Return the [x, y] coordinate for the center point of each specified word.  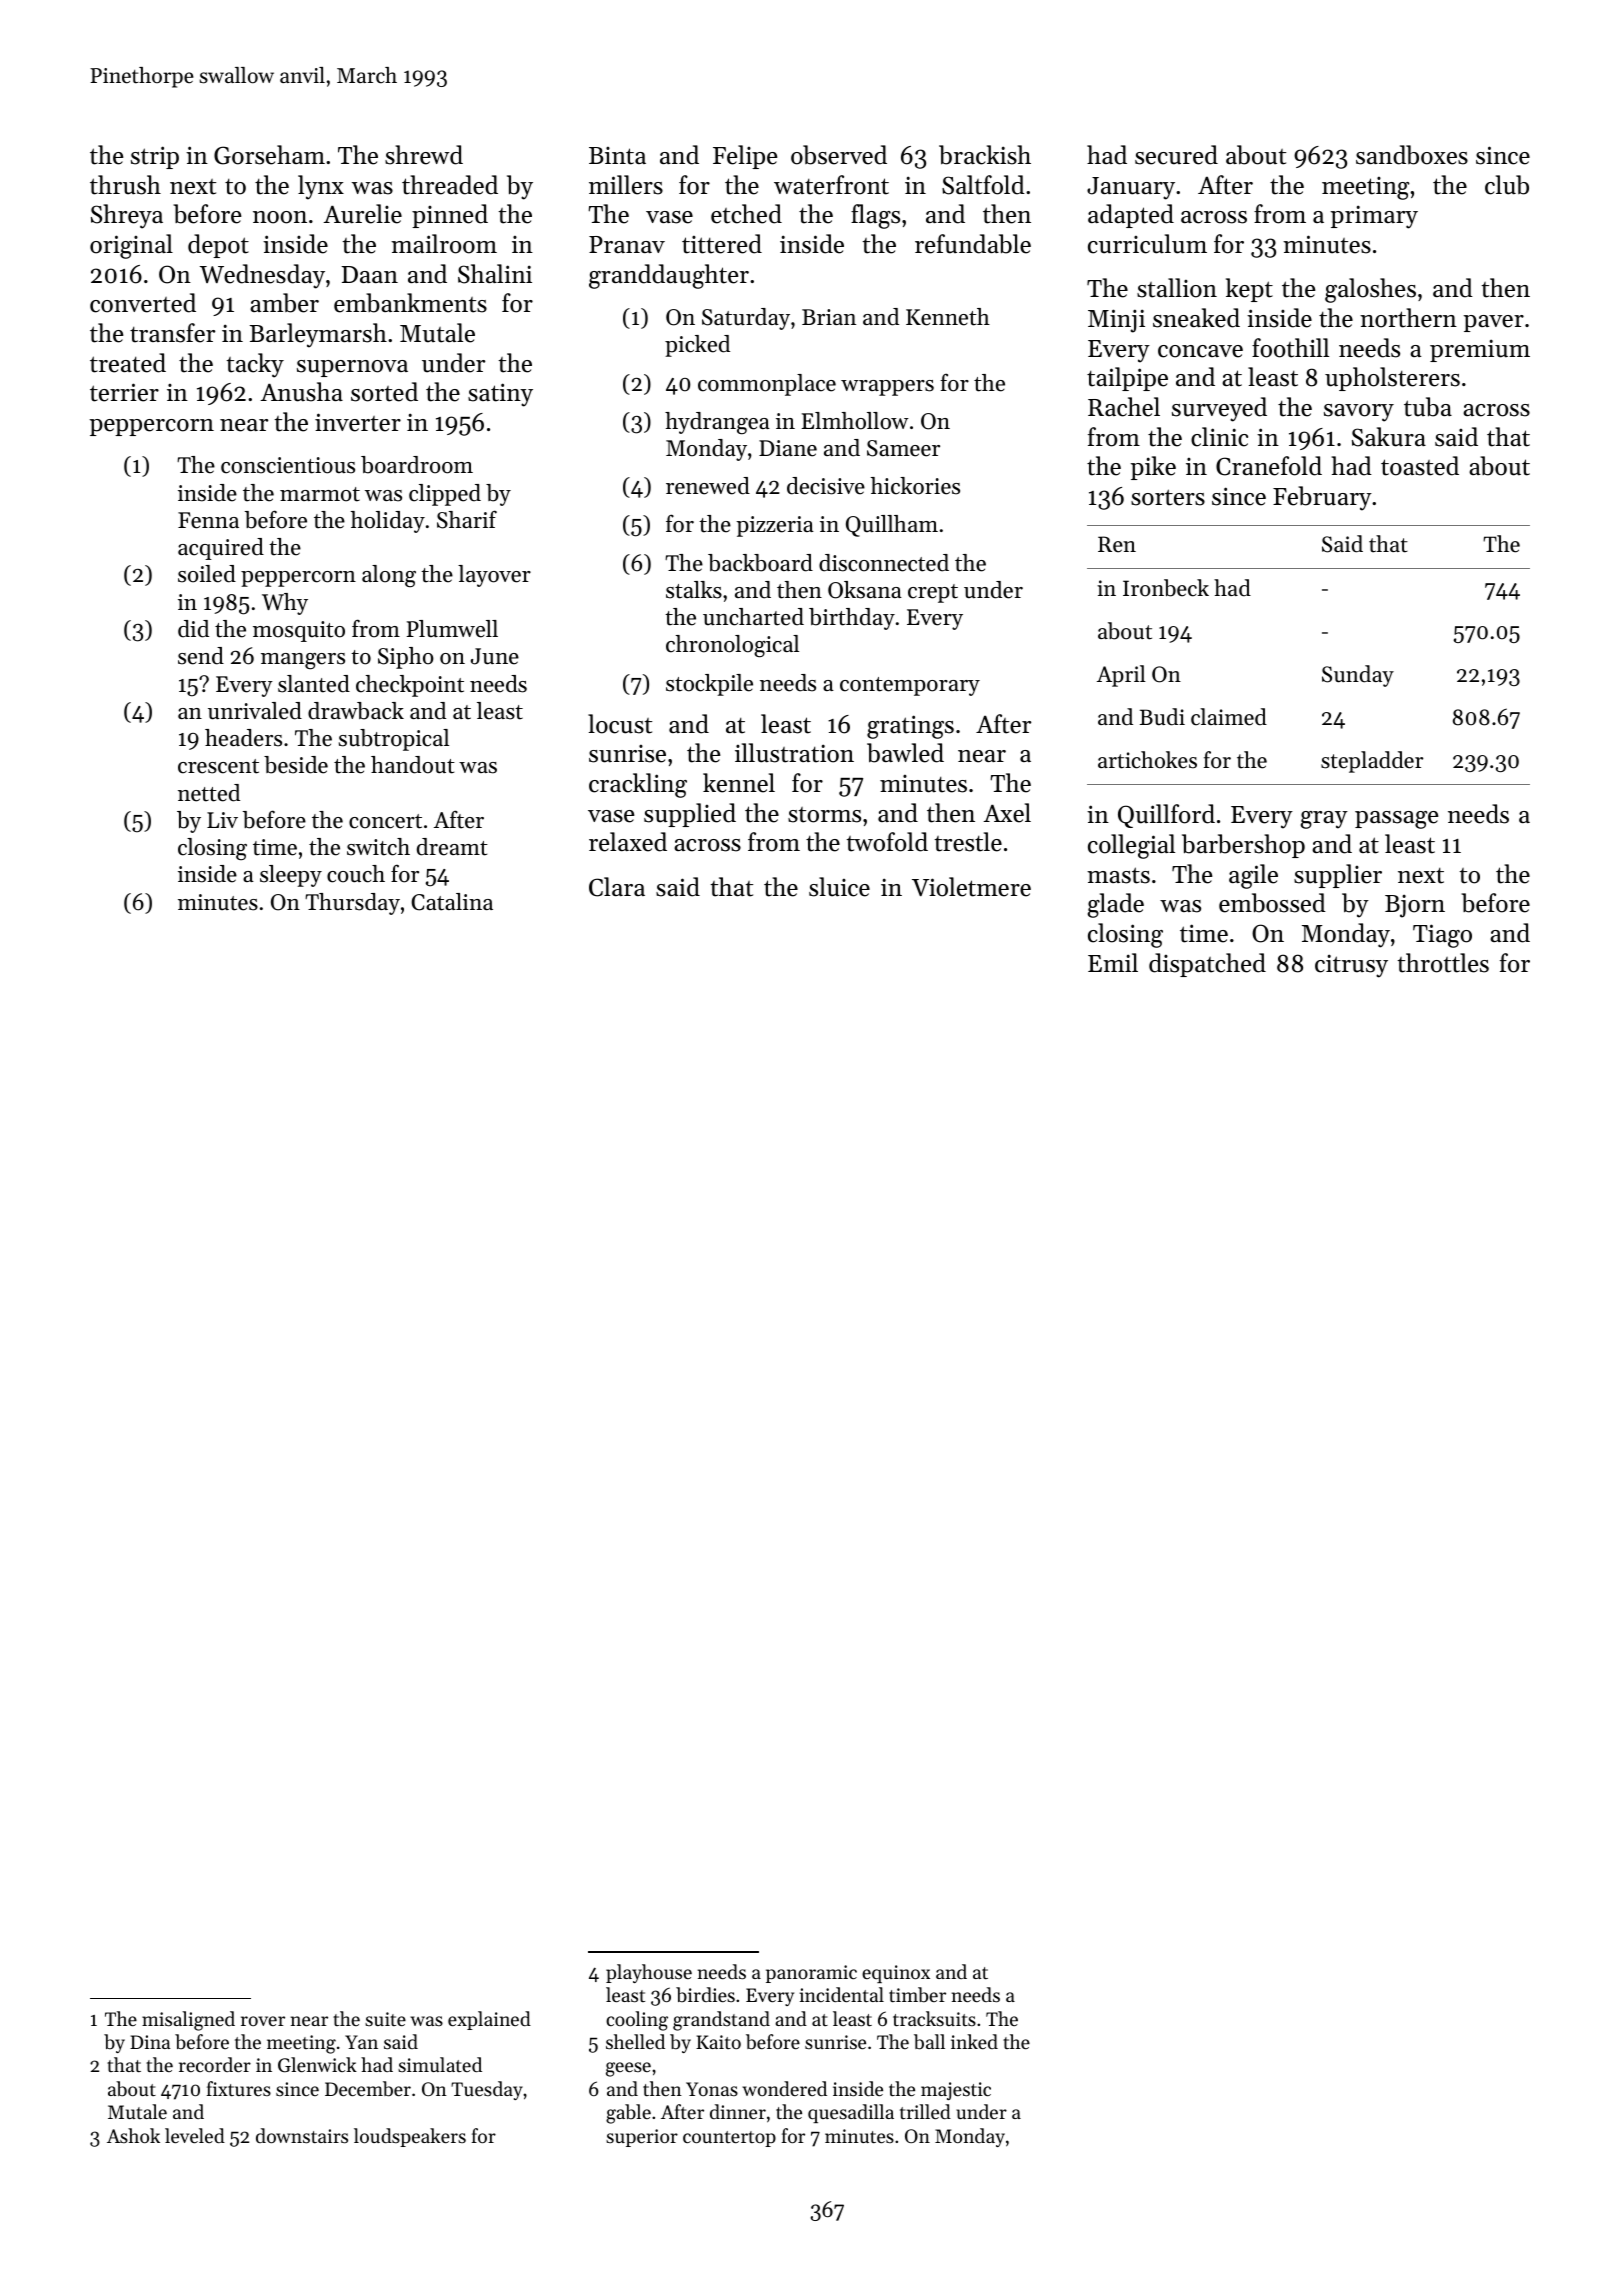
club [1507, 185]
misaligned [188, 2021]
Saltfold [983, 185]
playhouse [649, 1973]
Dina [150, 2042]
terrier [124, 392]
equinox [896, 1974]
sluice [839, 887]
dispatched [1207, 965]
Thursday [352, 904]
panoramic [811, 1974]
